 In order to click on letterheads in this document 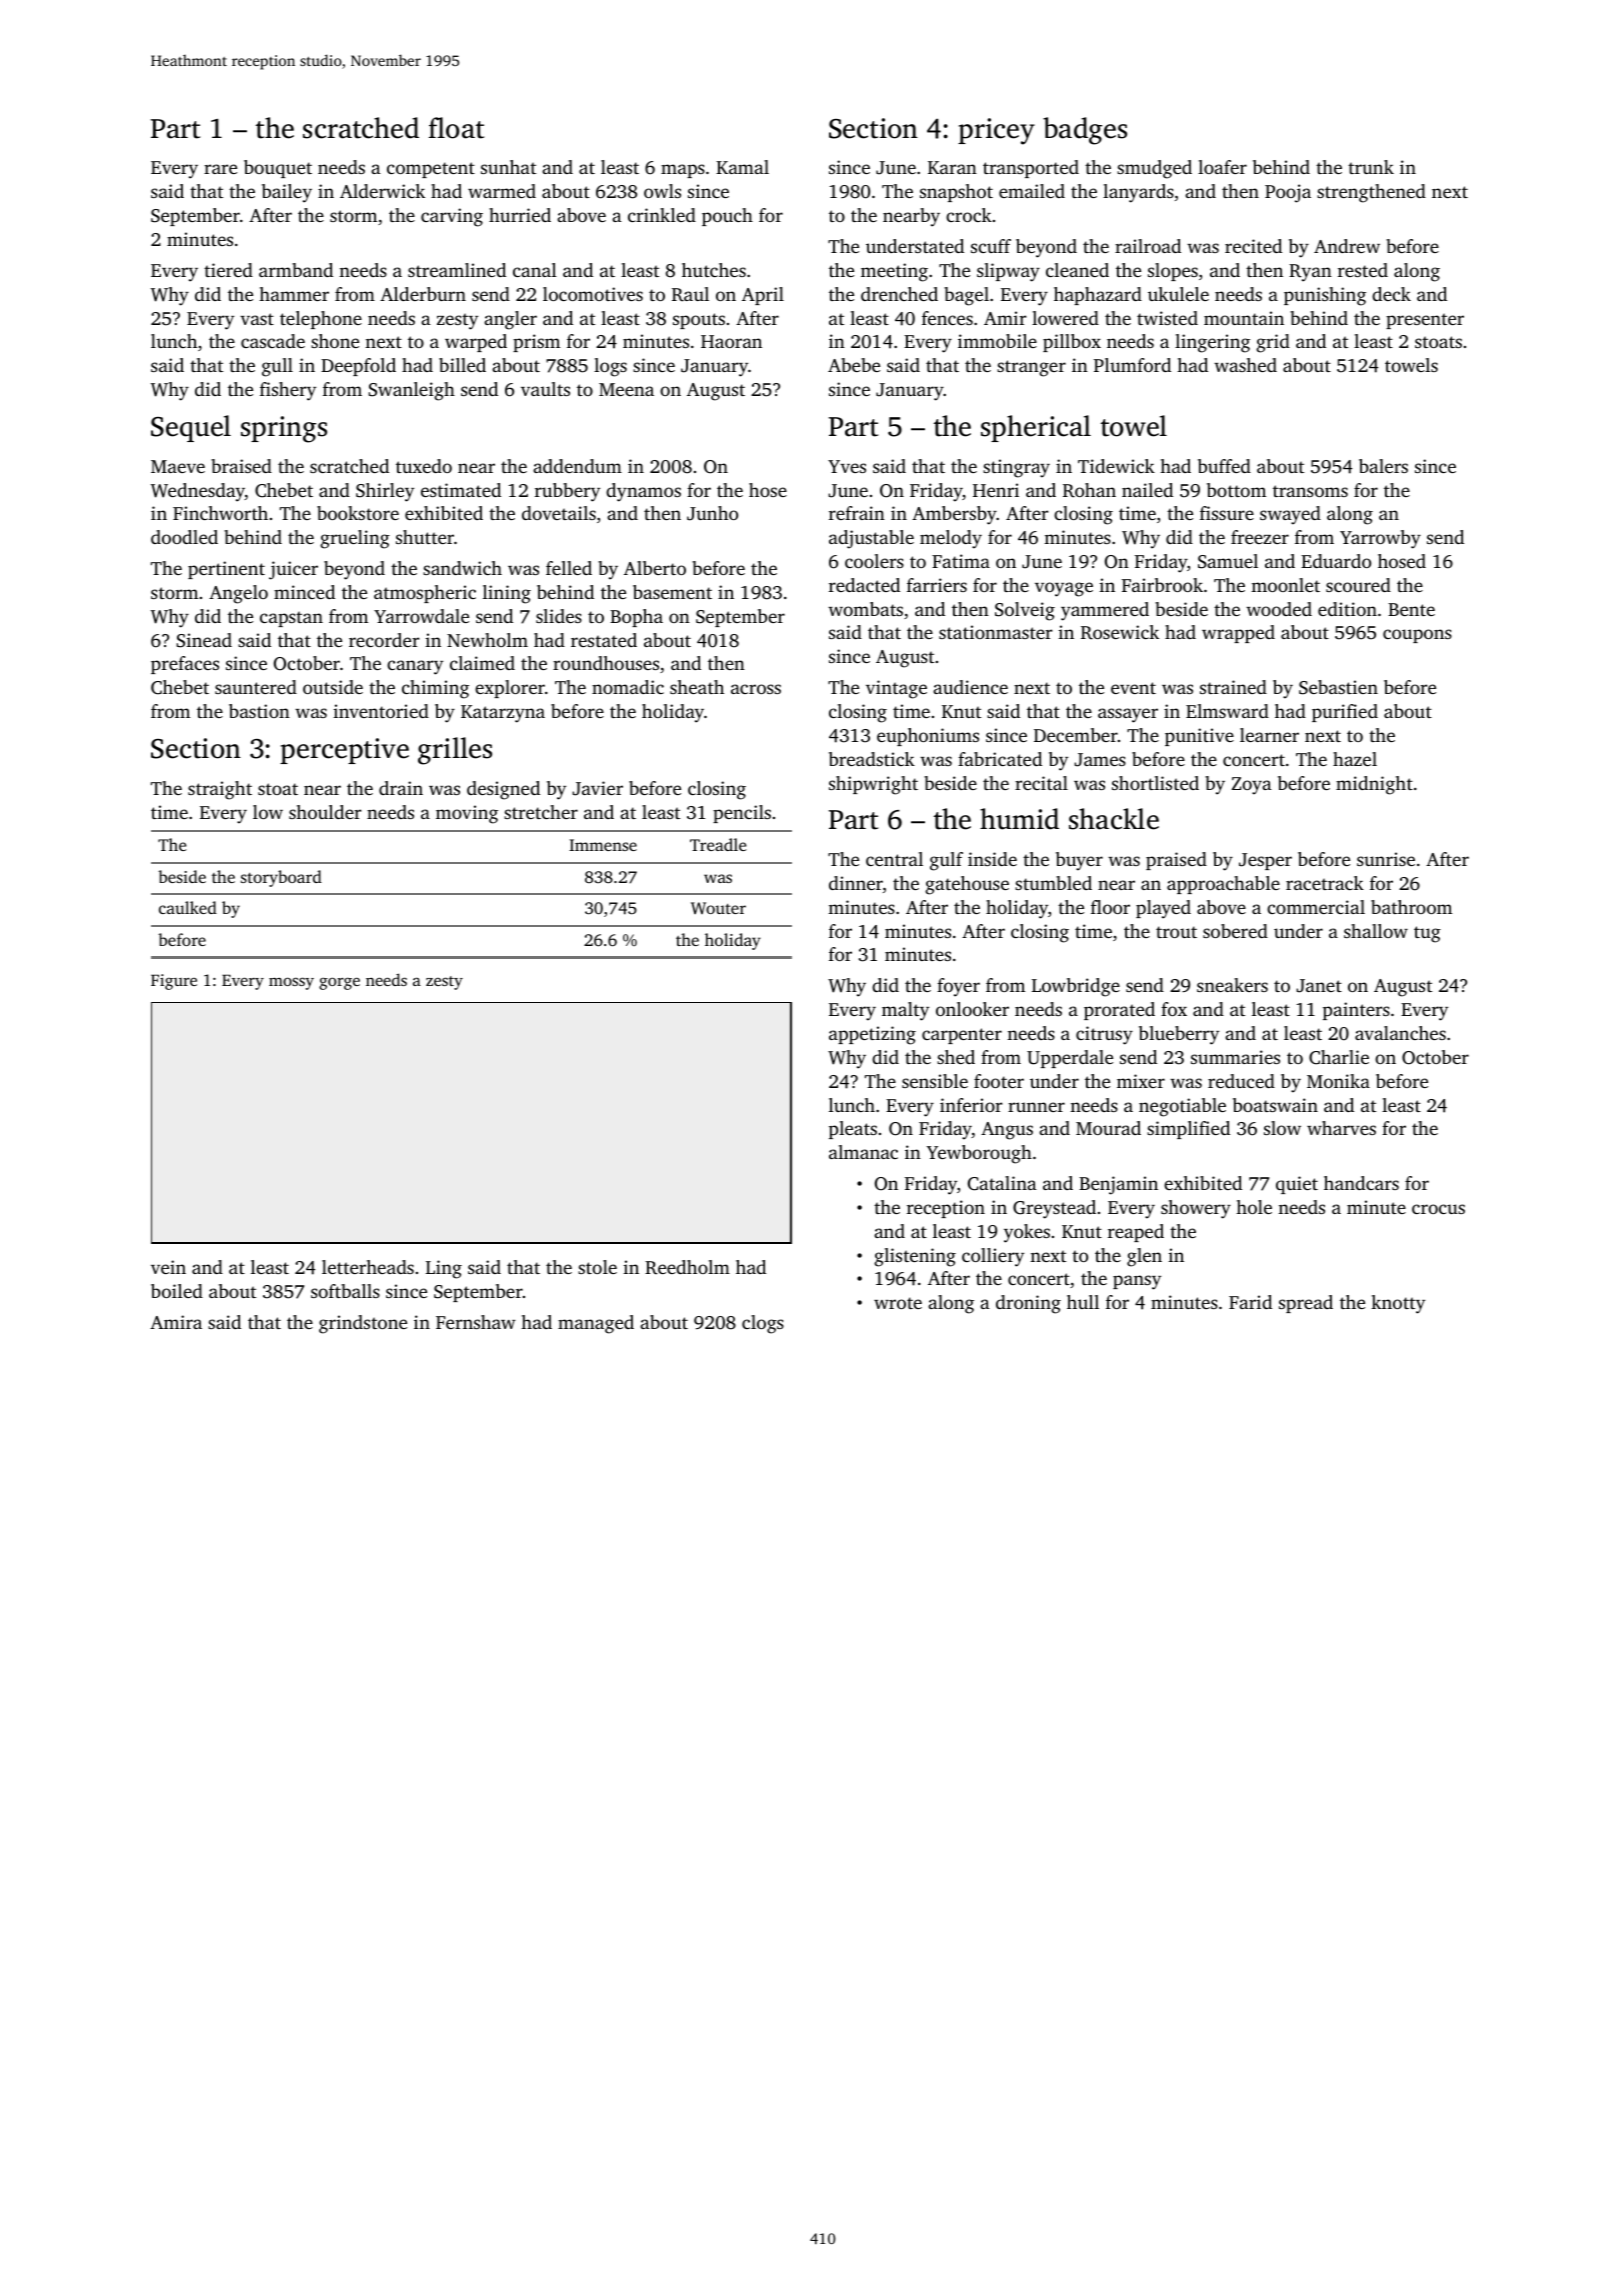, I will do `click(368, 1267)`.
